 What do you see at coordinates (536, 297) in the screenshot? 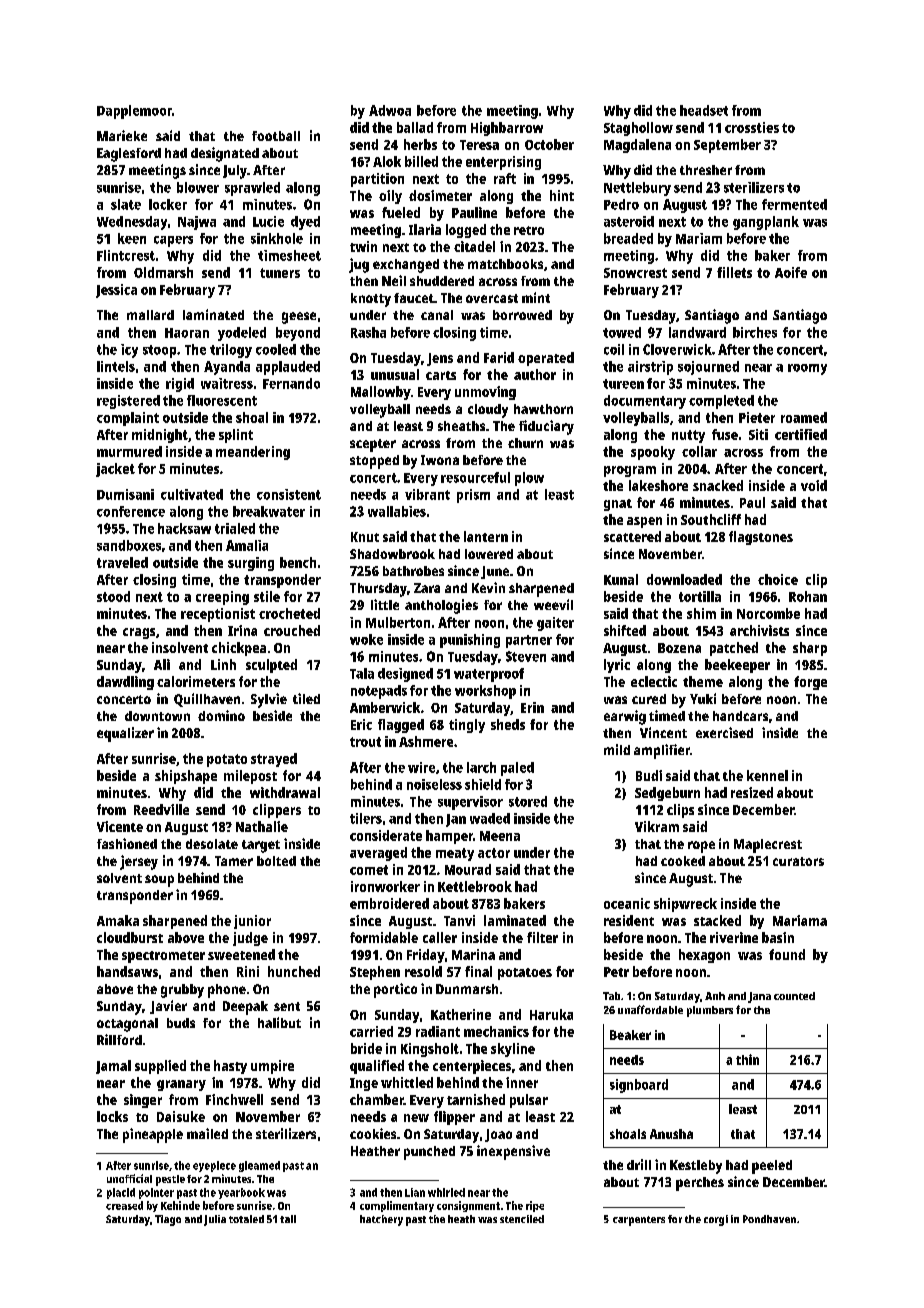
I see `mint` at bounding box center [536, 297].
